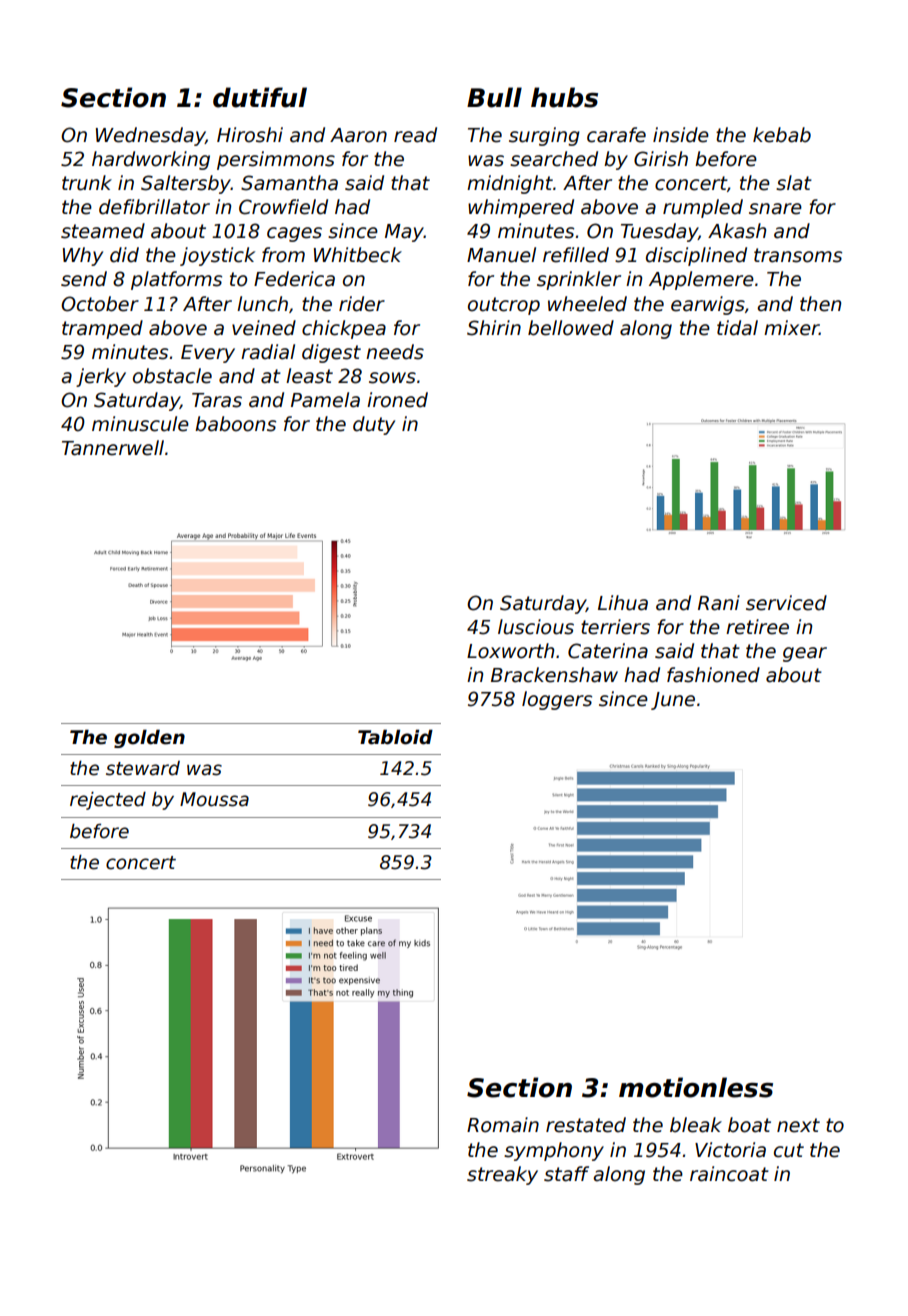 This image has height=1316, width=908. I want to click on jerky, so click(101, 377).
